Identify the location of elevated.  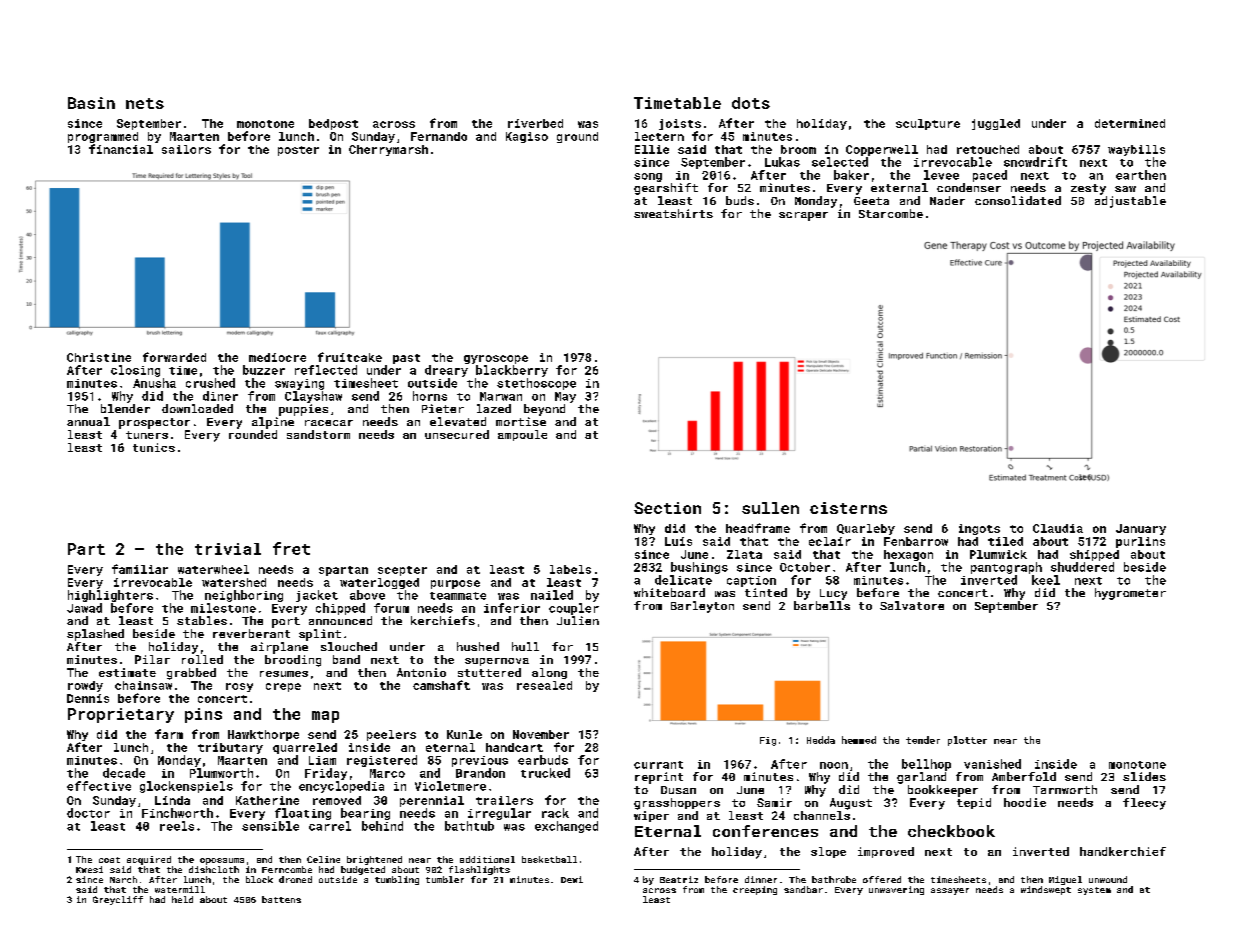
(458, 421).
